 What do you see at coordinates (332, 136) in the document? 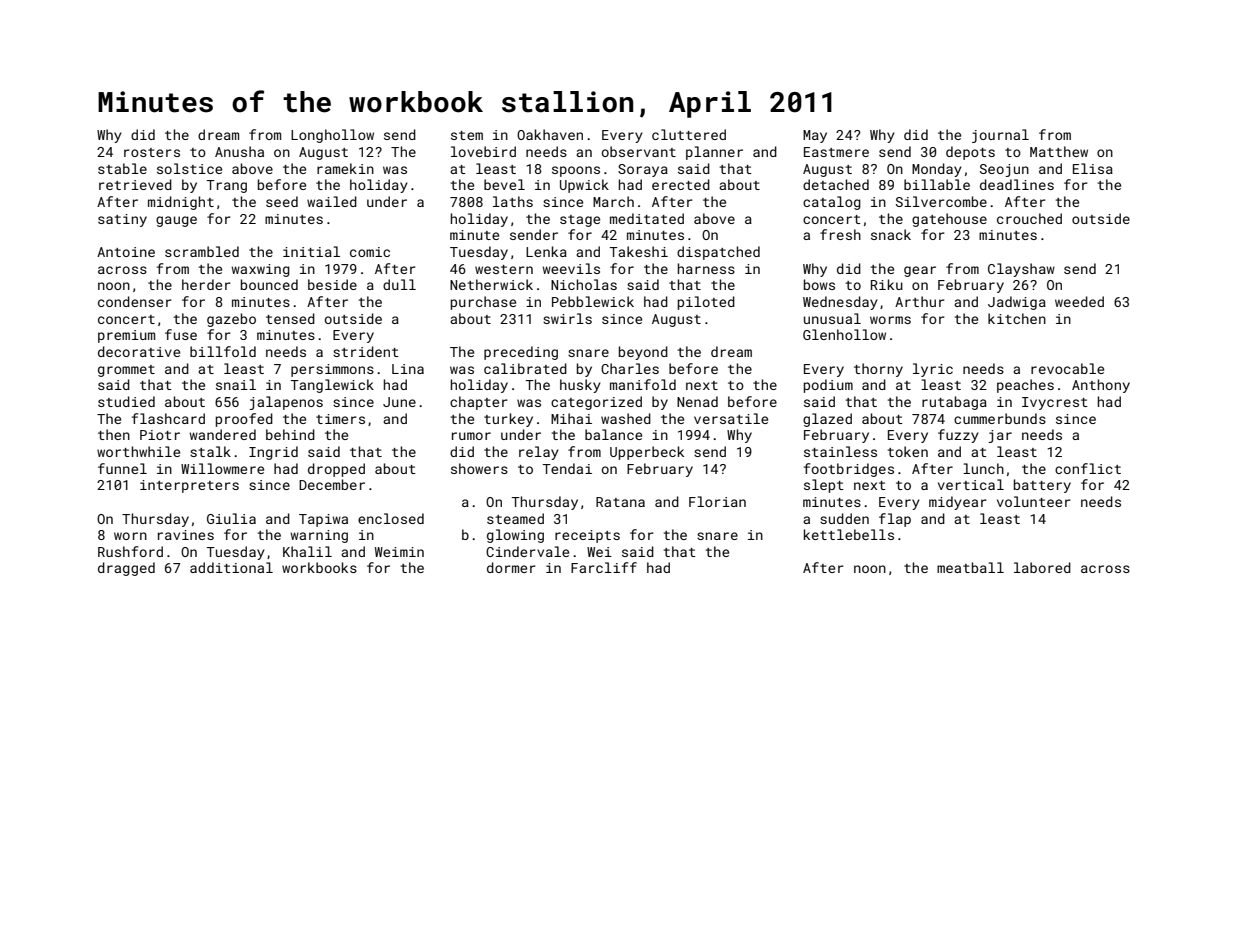
I see `Longhollow` at bounding box center [332, 136].
